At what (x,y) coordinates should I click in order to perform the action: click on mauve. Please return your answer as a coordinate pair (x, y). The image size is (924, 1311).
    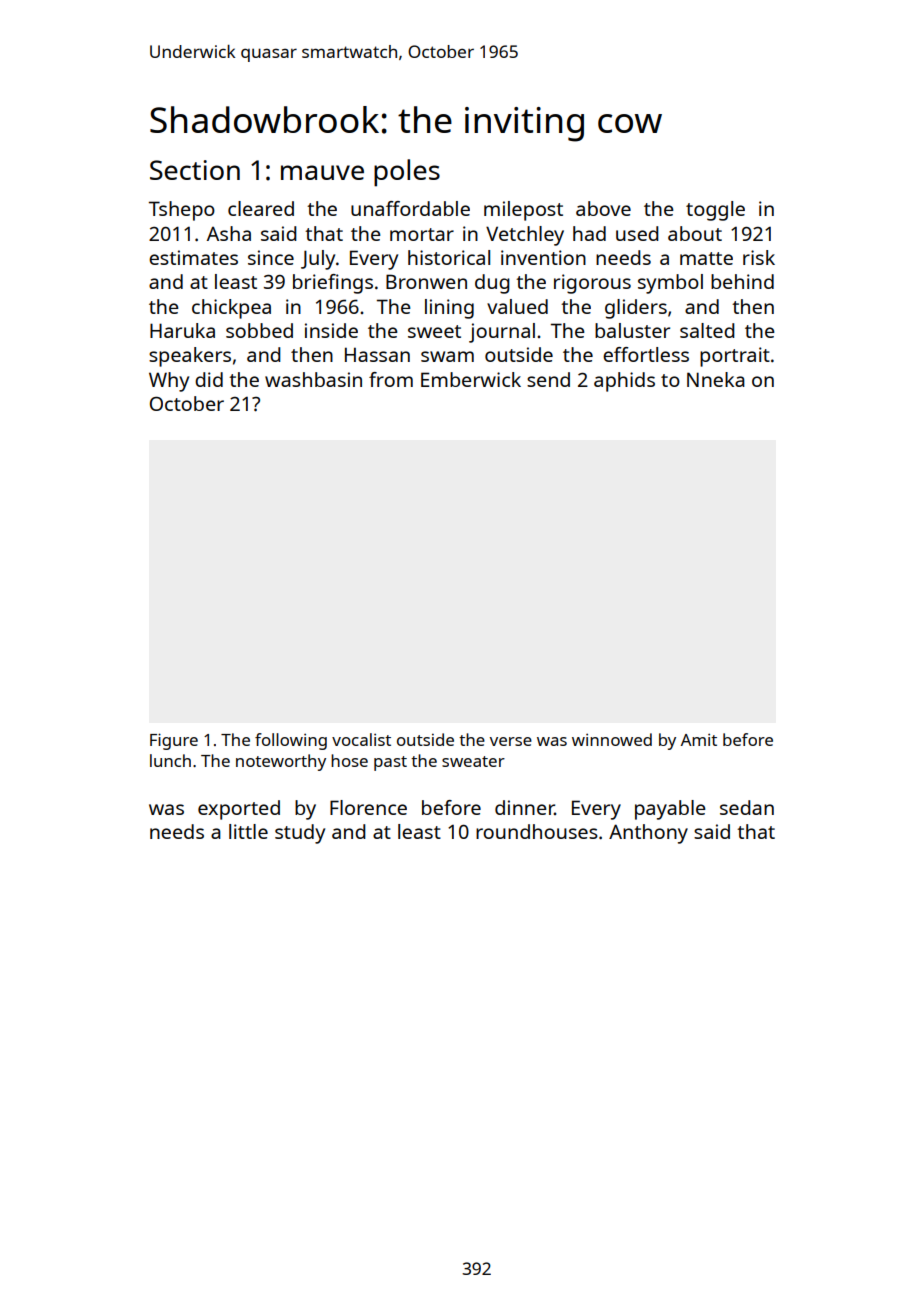
    Looking at the image, I should click on (322, 172).
